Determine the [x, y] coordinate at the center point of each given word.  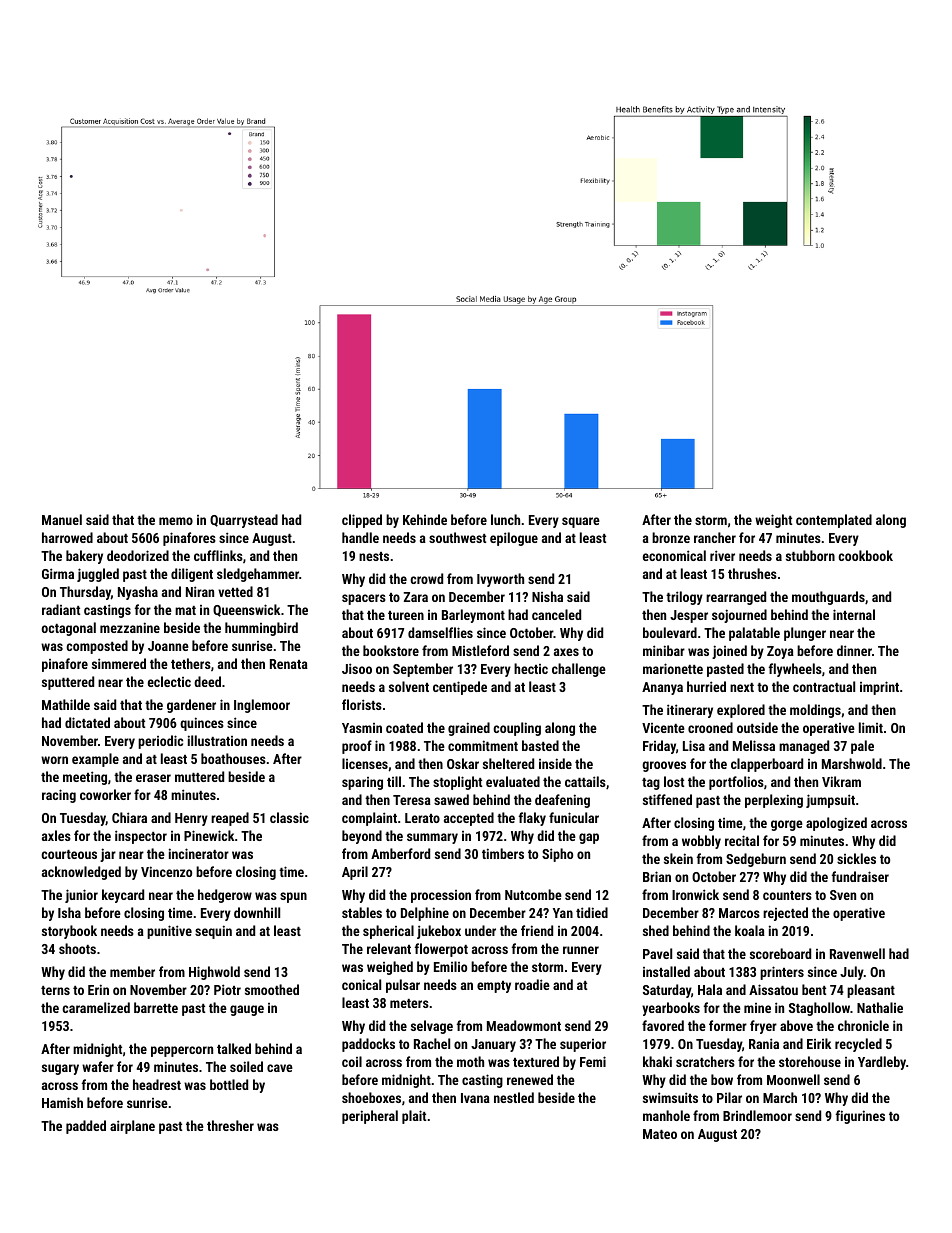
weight [773, 521]
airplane [132, 1127]
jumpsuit [830, 801]
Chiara [129, 817]
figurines [860, 1117]
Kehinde [425, 519]
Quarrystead [244, 521]
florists [362, 704]
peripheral [370, 1117]
